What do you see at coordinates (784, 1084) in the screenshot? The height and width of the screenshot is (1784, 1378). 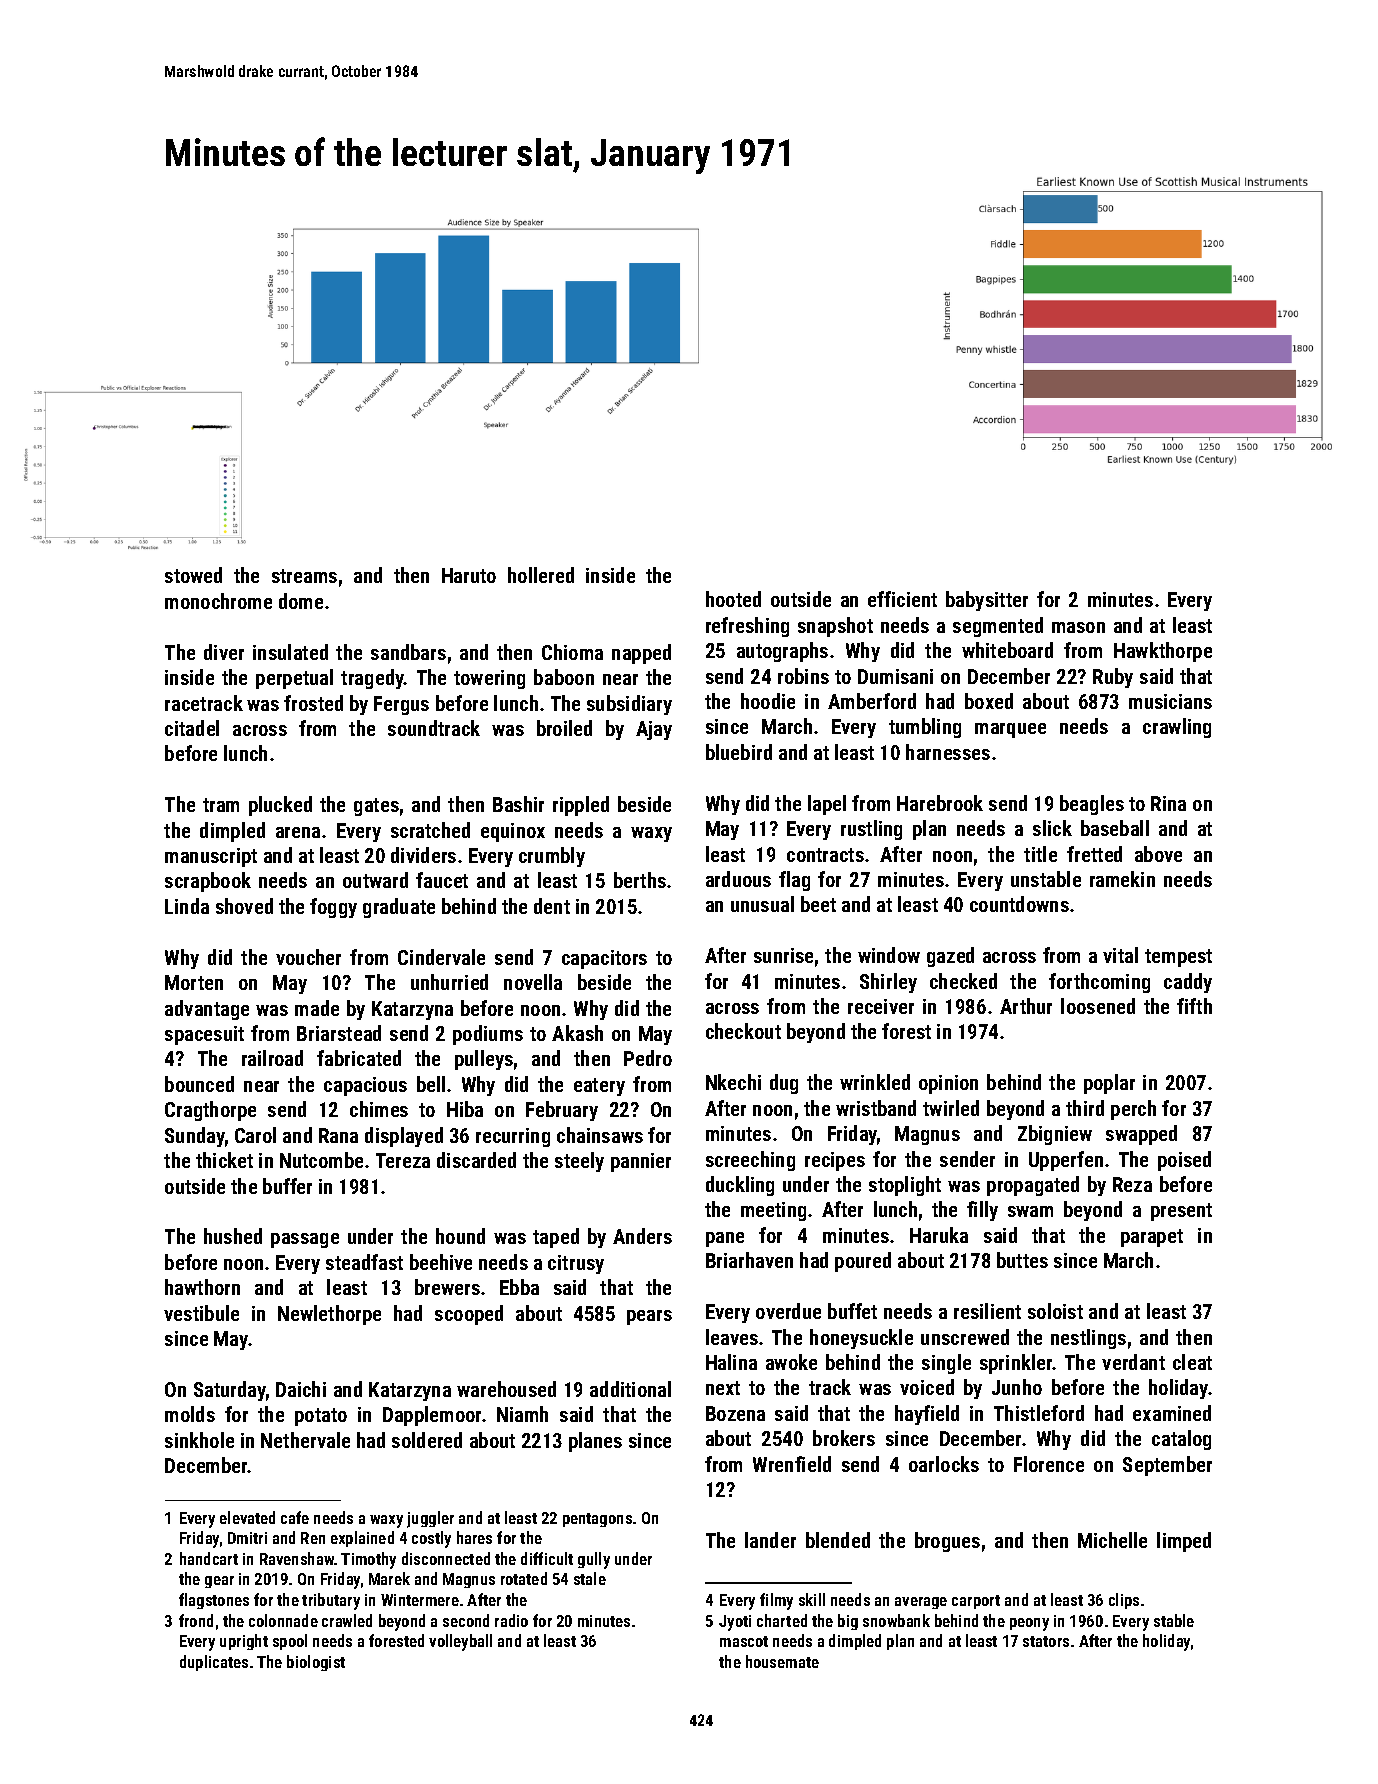 I see `dug` at bounding box center [784, 1084].
